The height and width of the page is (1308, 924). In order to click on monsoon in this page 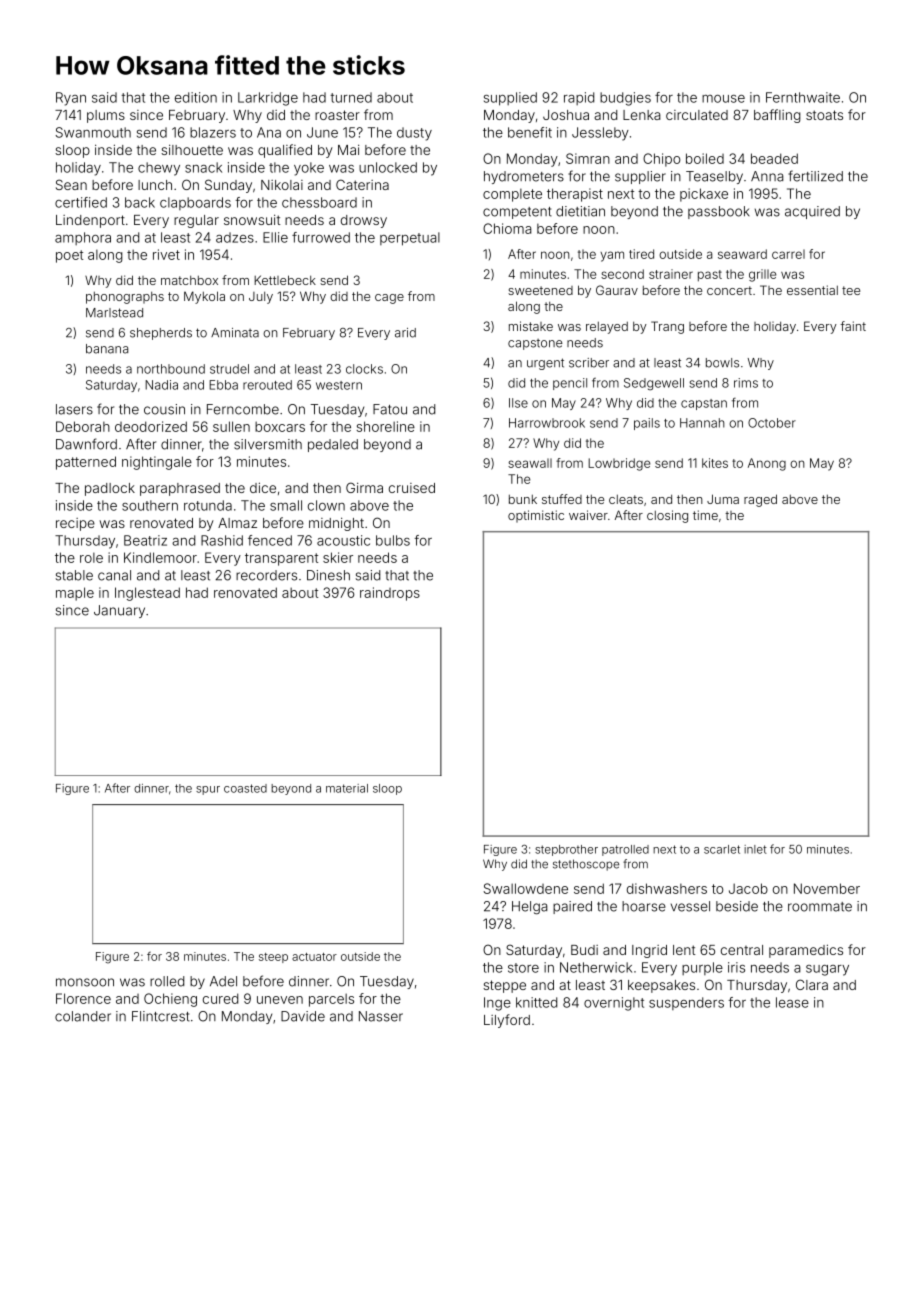, I will do `click(85, 982)`.
